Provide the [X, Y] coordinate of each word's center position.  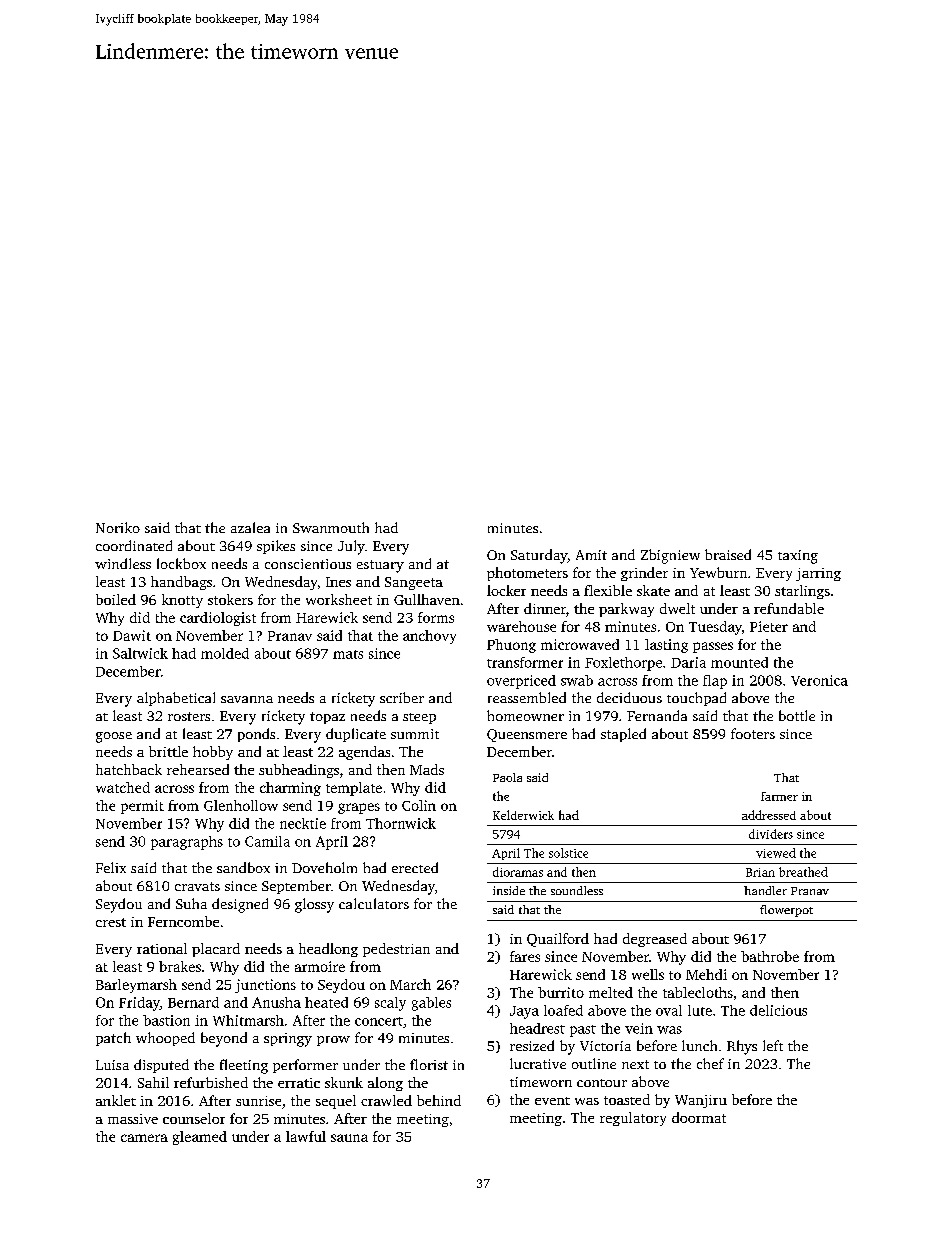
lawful [306, 1136]
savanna [247, 699]
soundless [577, 890]
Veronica [819, 680]
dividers [771, 834]
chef [710, 1063]
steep [419, 718]
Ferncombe [183, 921]
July [351, 547]
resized [532, 1045]
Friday [139, 1004]
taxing [798, 557]
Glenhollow [241, 805]
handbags [181, 583]
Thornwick [401, 823]
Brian [760, 872]
